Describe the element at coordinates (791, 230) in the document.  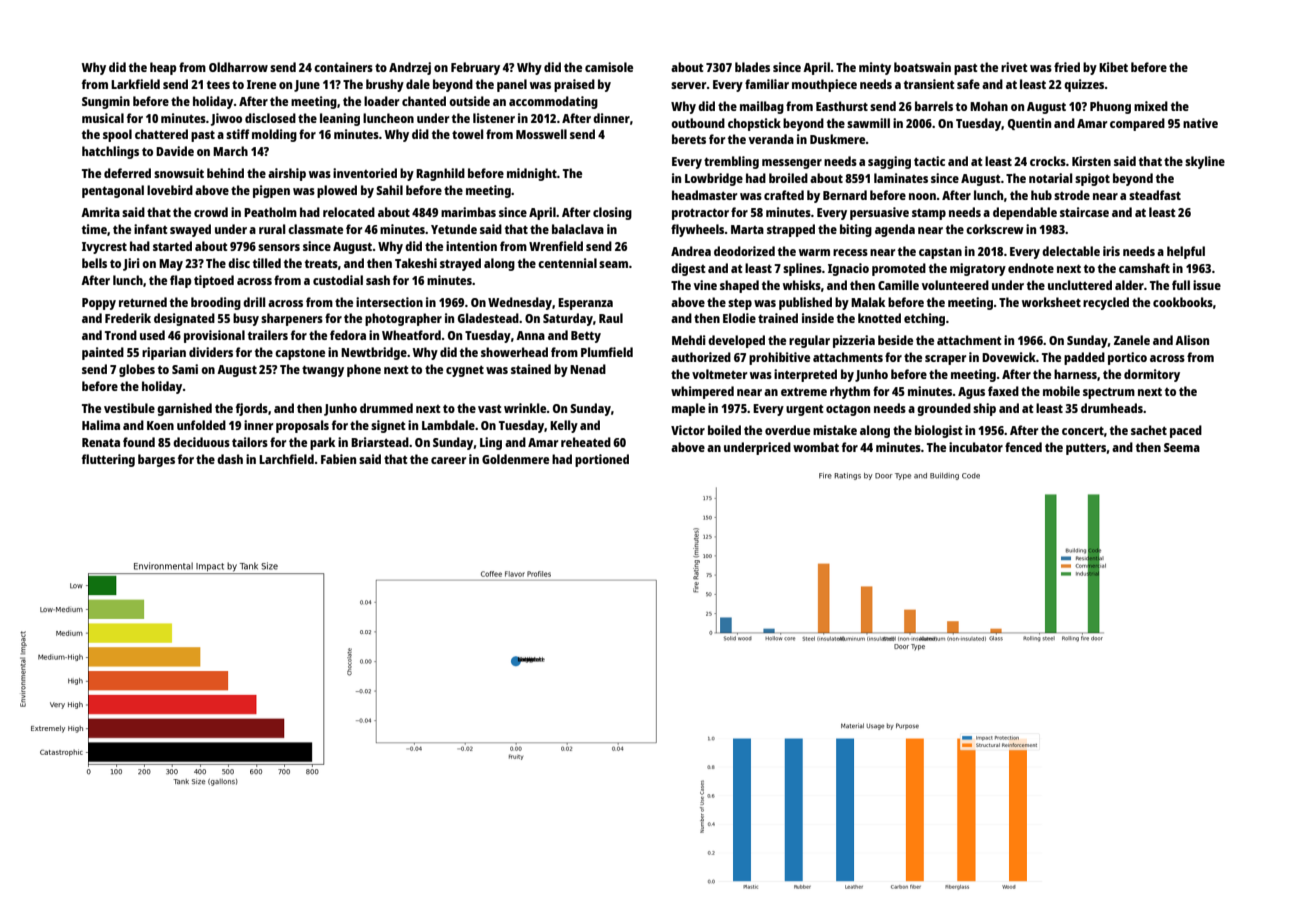
I see `strapped` at that location.
